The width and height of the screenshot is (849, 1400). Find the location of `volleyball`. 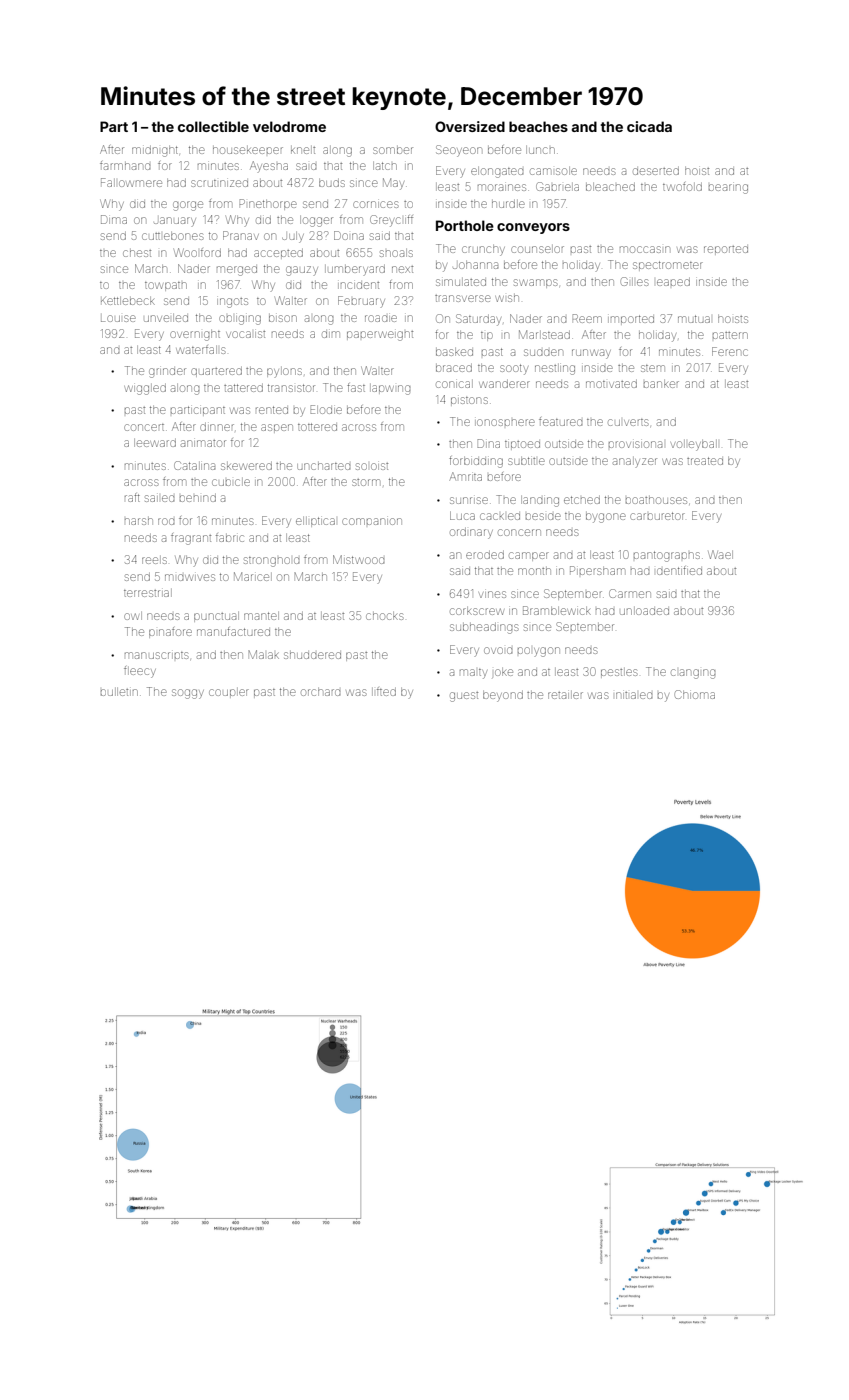

volleyball is located at coordinates (694, 445).
